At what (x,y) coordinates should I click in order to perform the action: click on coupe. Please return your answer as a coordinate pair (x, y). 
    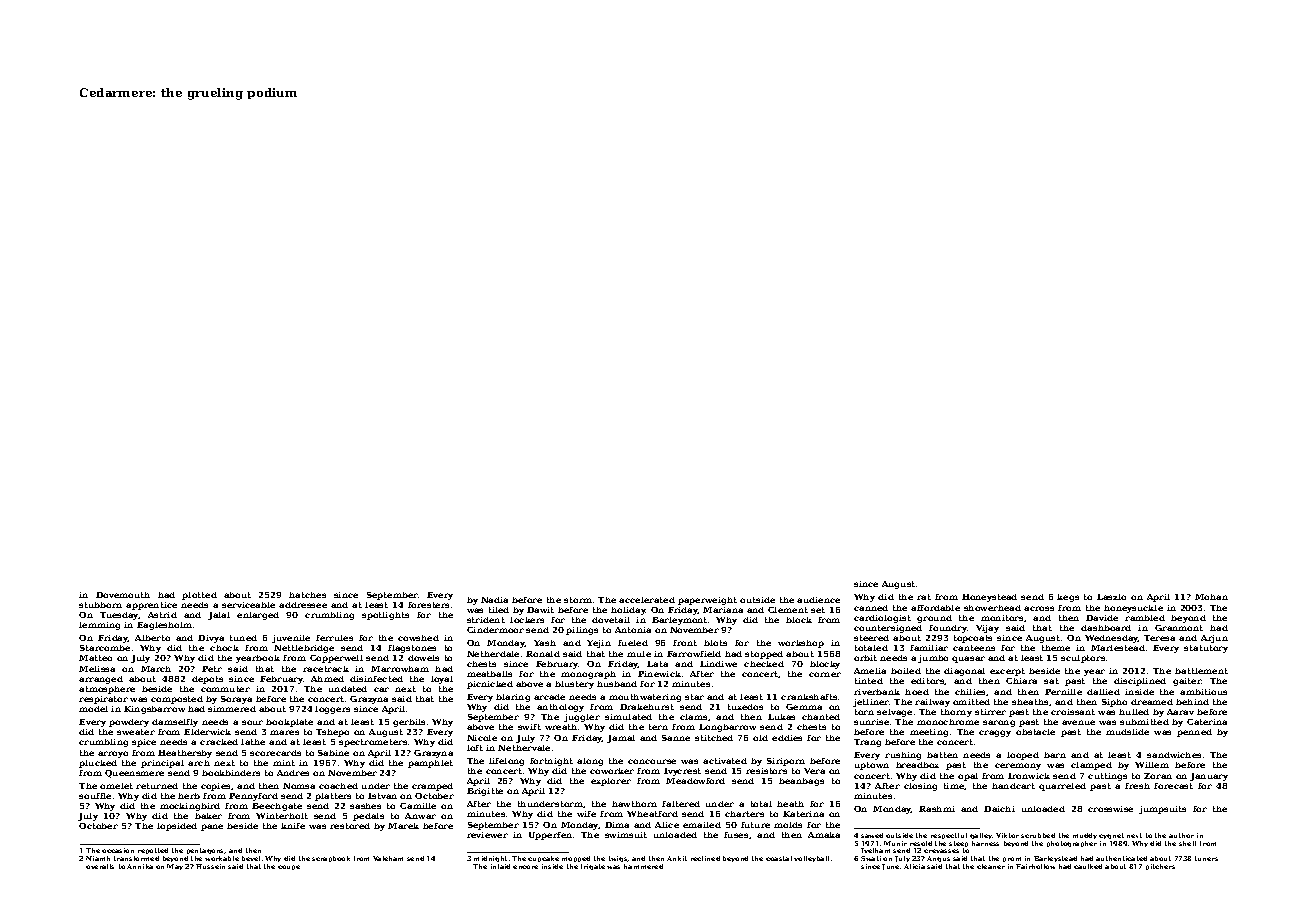
    Looking at the image, I should click on (289, 867).
